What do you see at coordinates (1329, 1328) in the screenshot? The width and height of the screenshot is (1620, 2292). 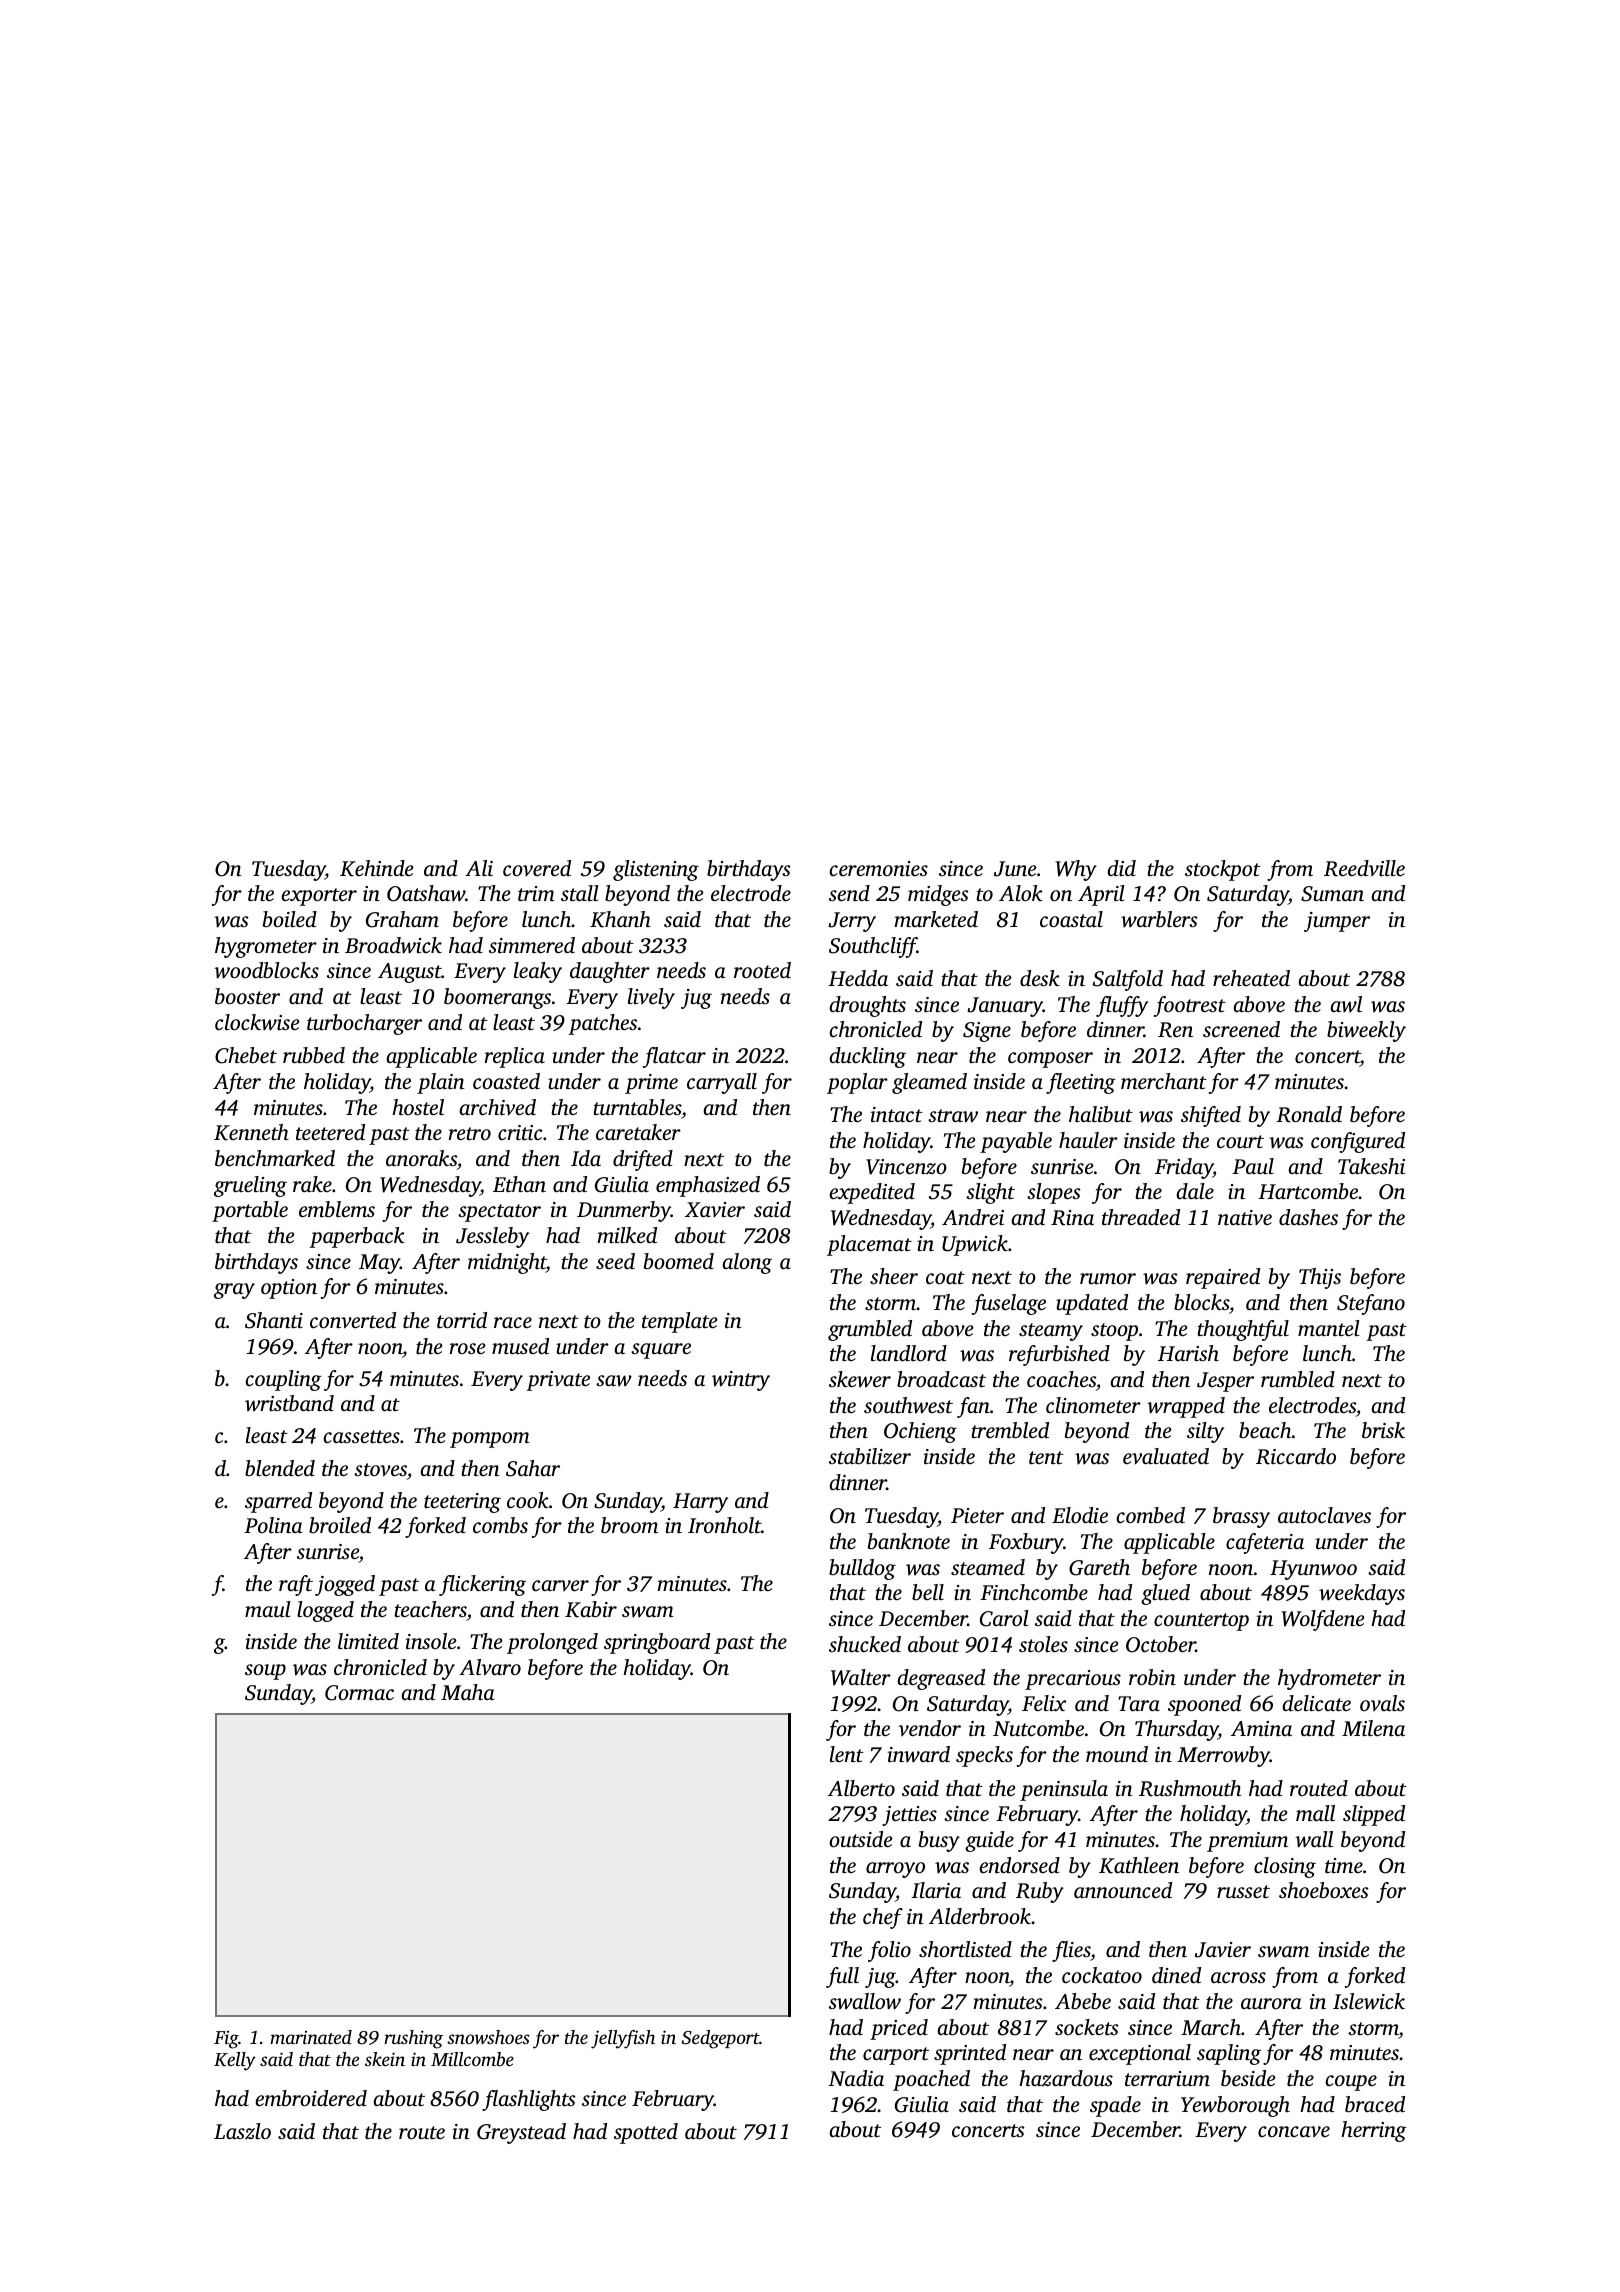 I see `mantel` at bounding box center [1329, 1328].
